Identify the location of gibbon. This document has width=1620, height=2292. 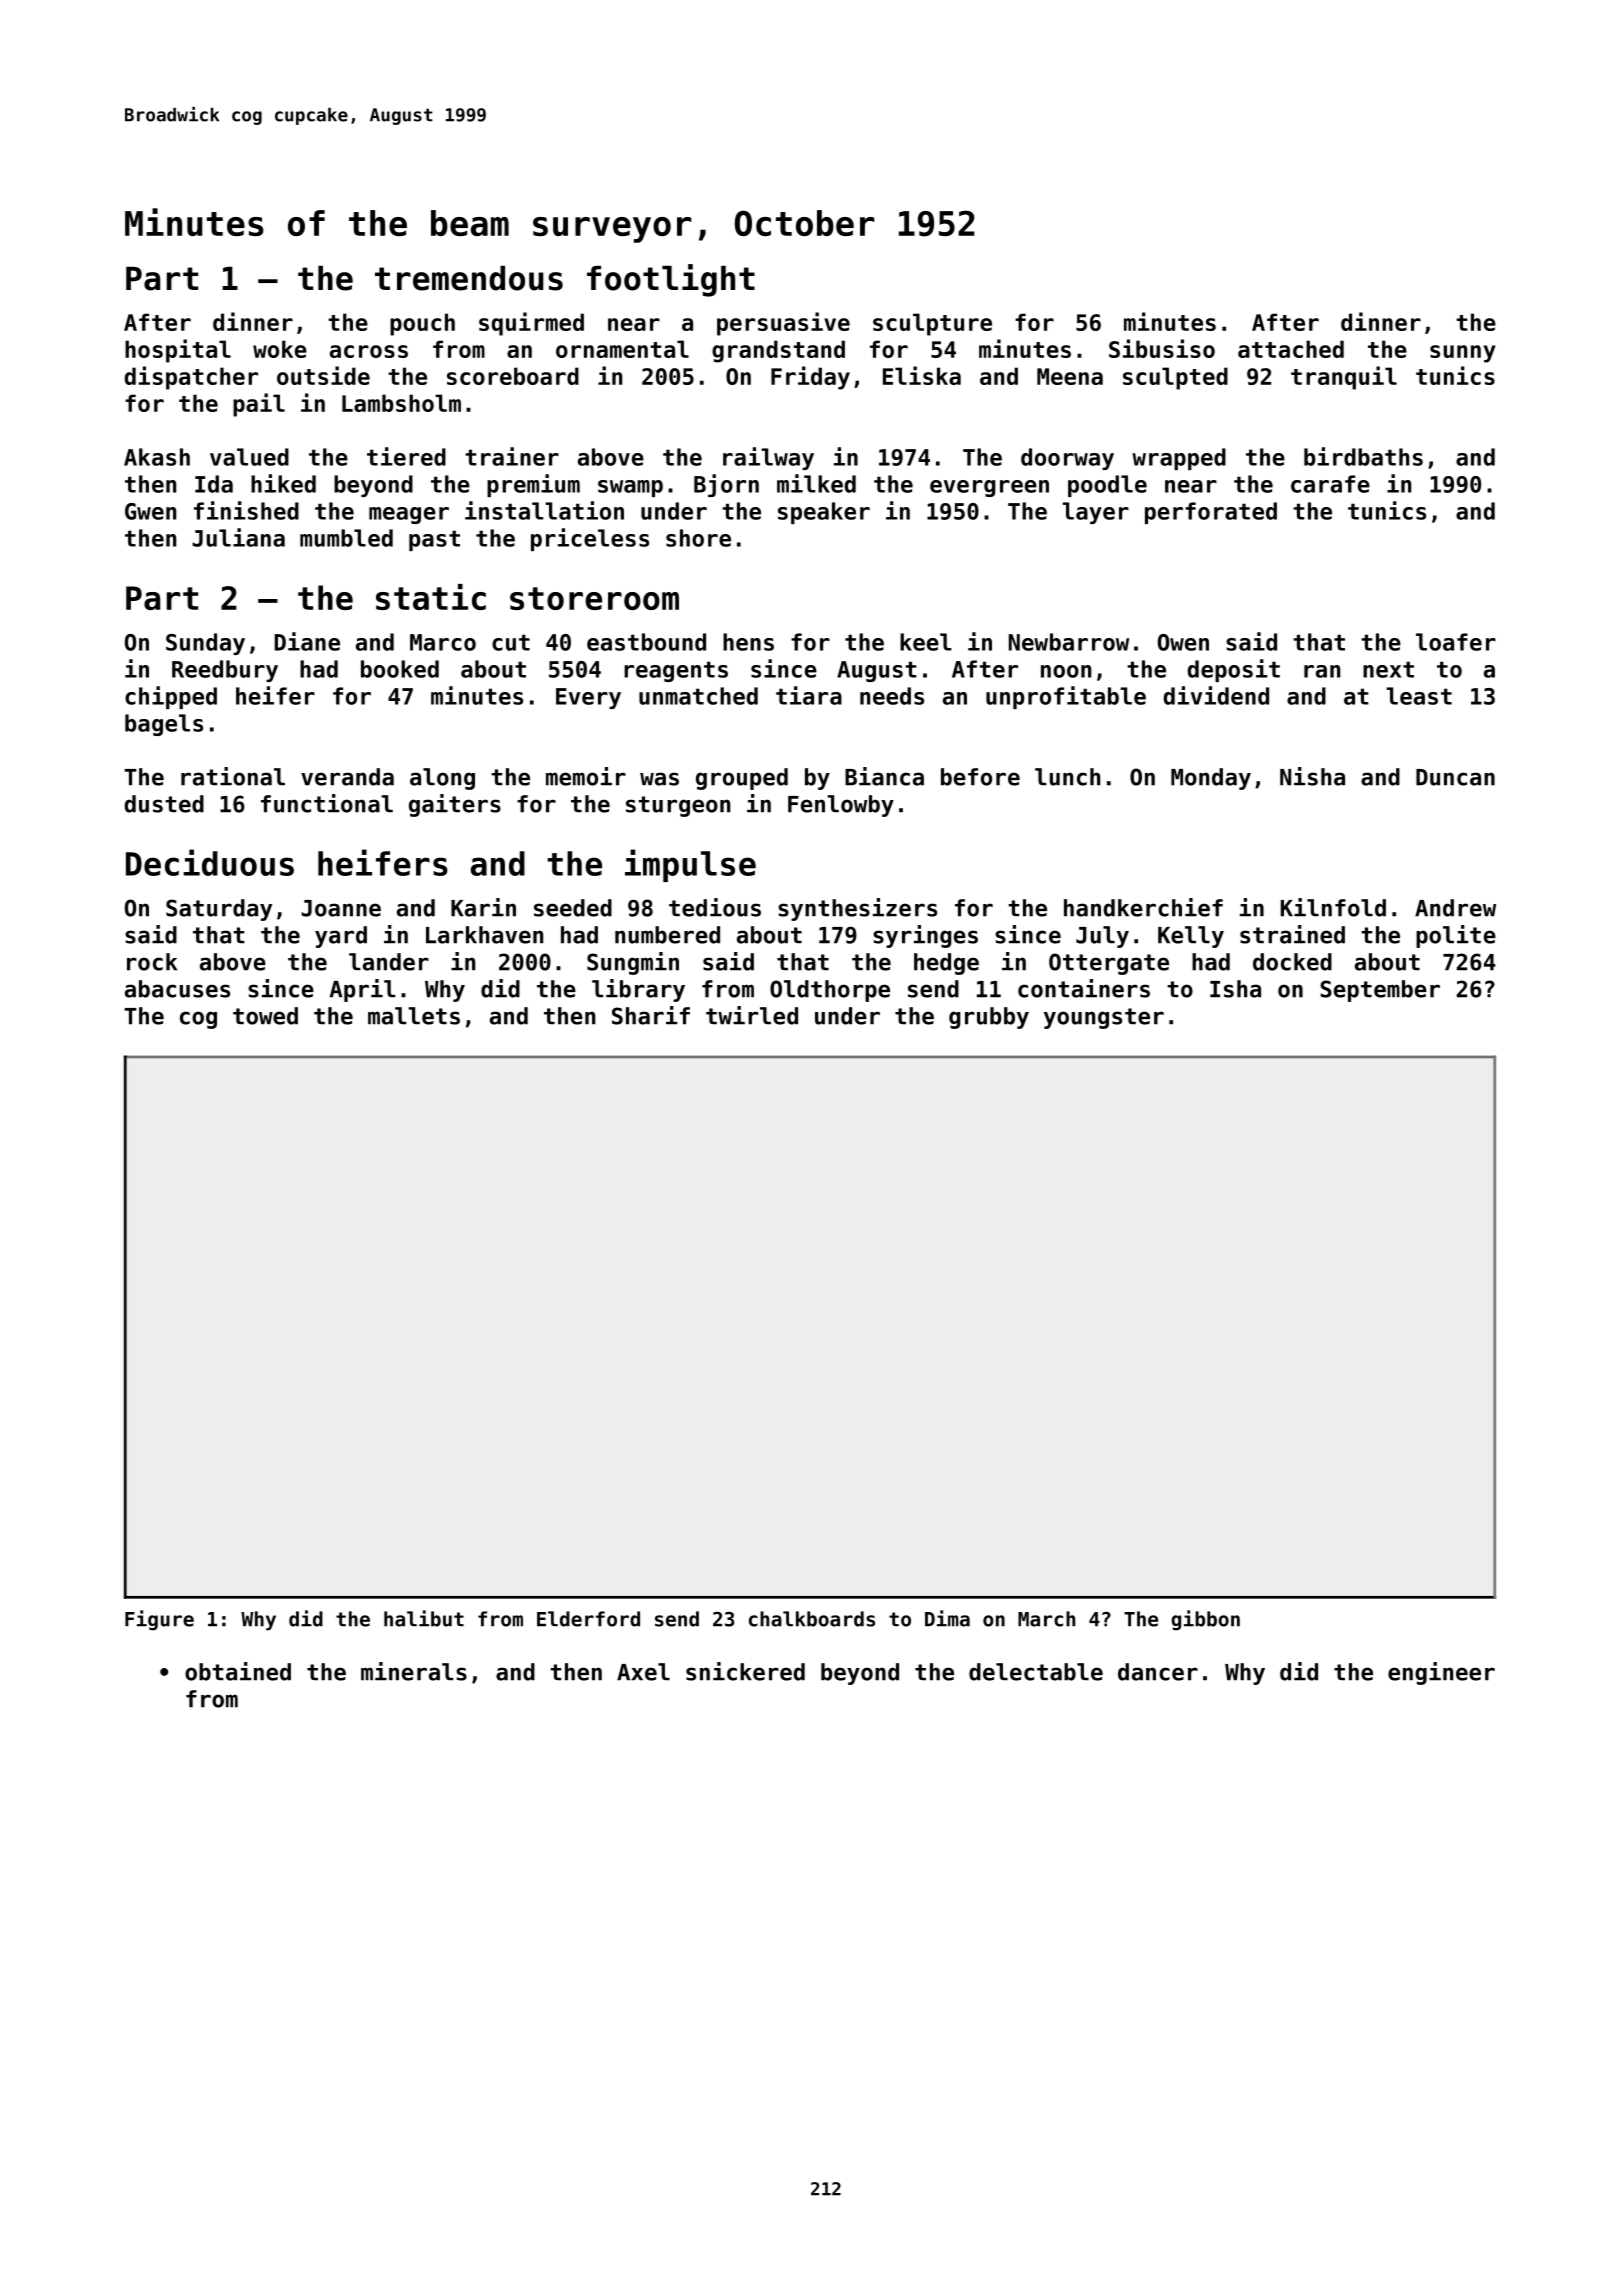
(1205, 1620).
